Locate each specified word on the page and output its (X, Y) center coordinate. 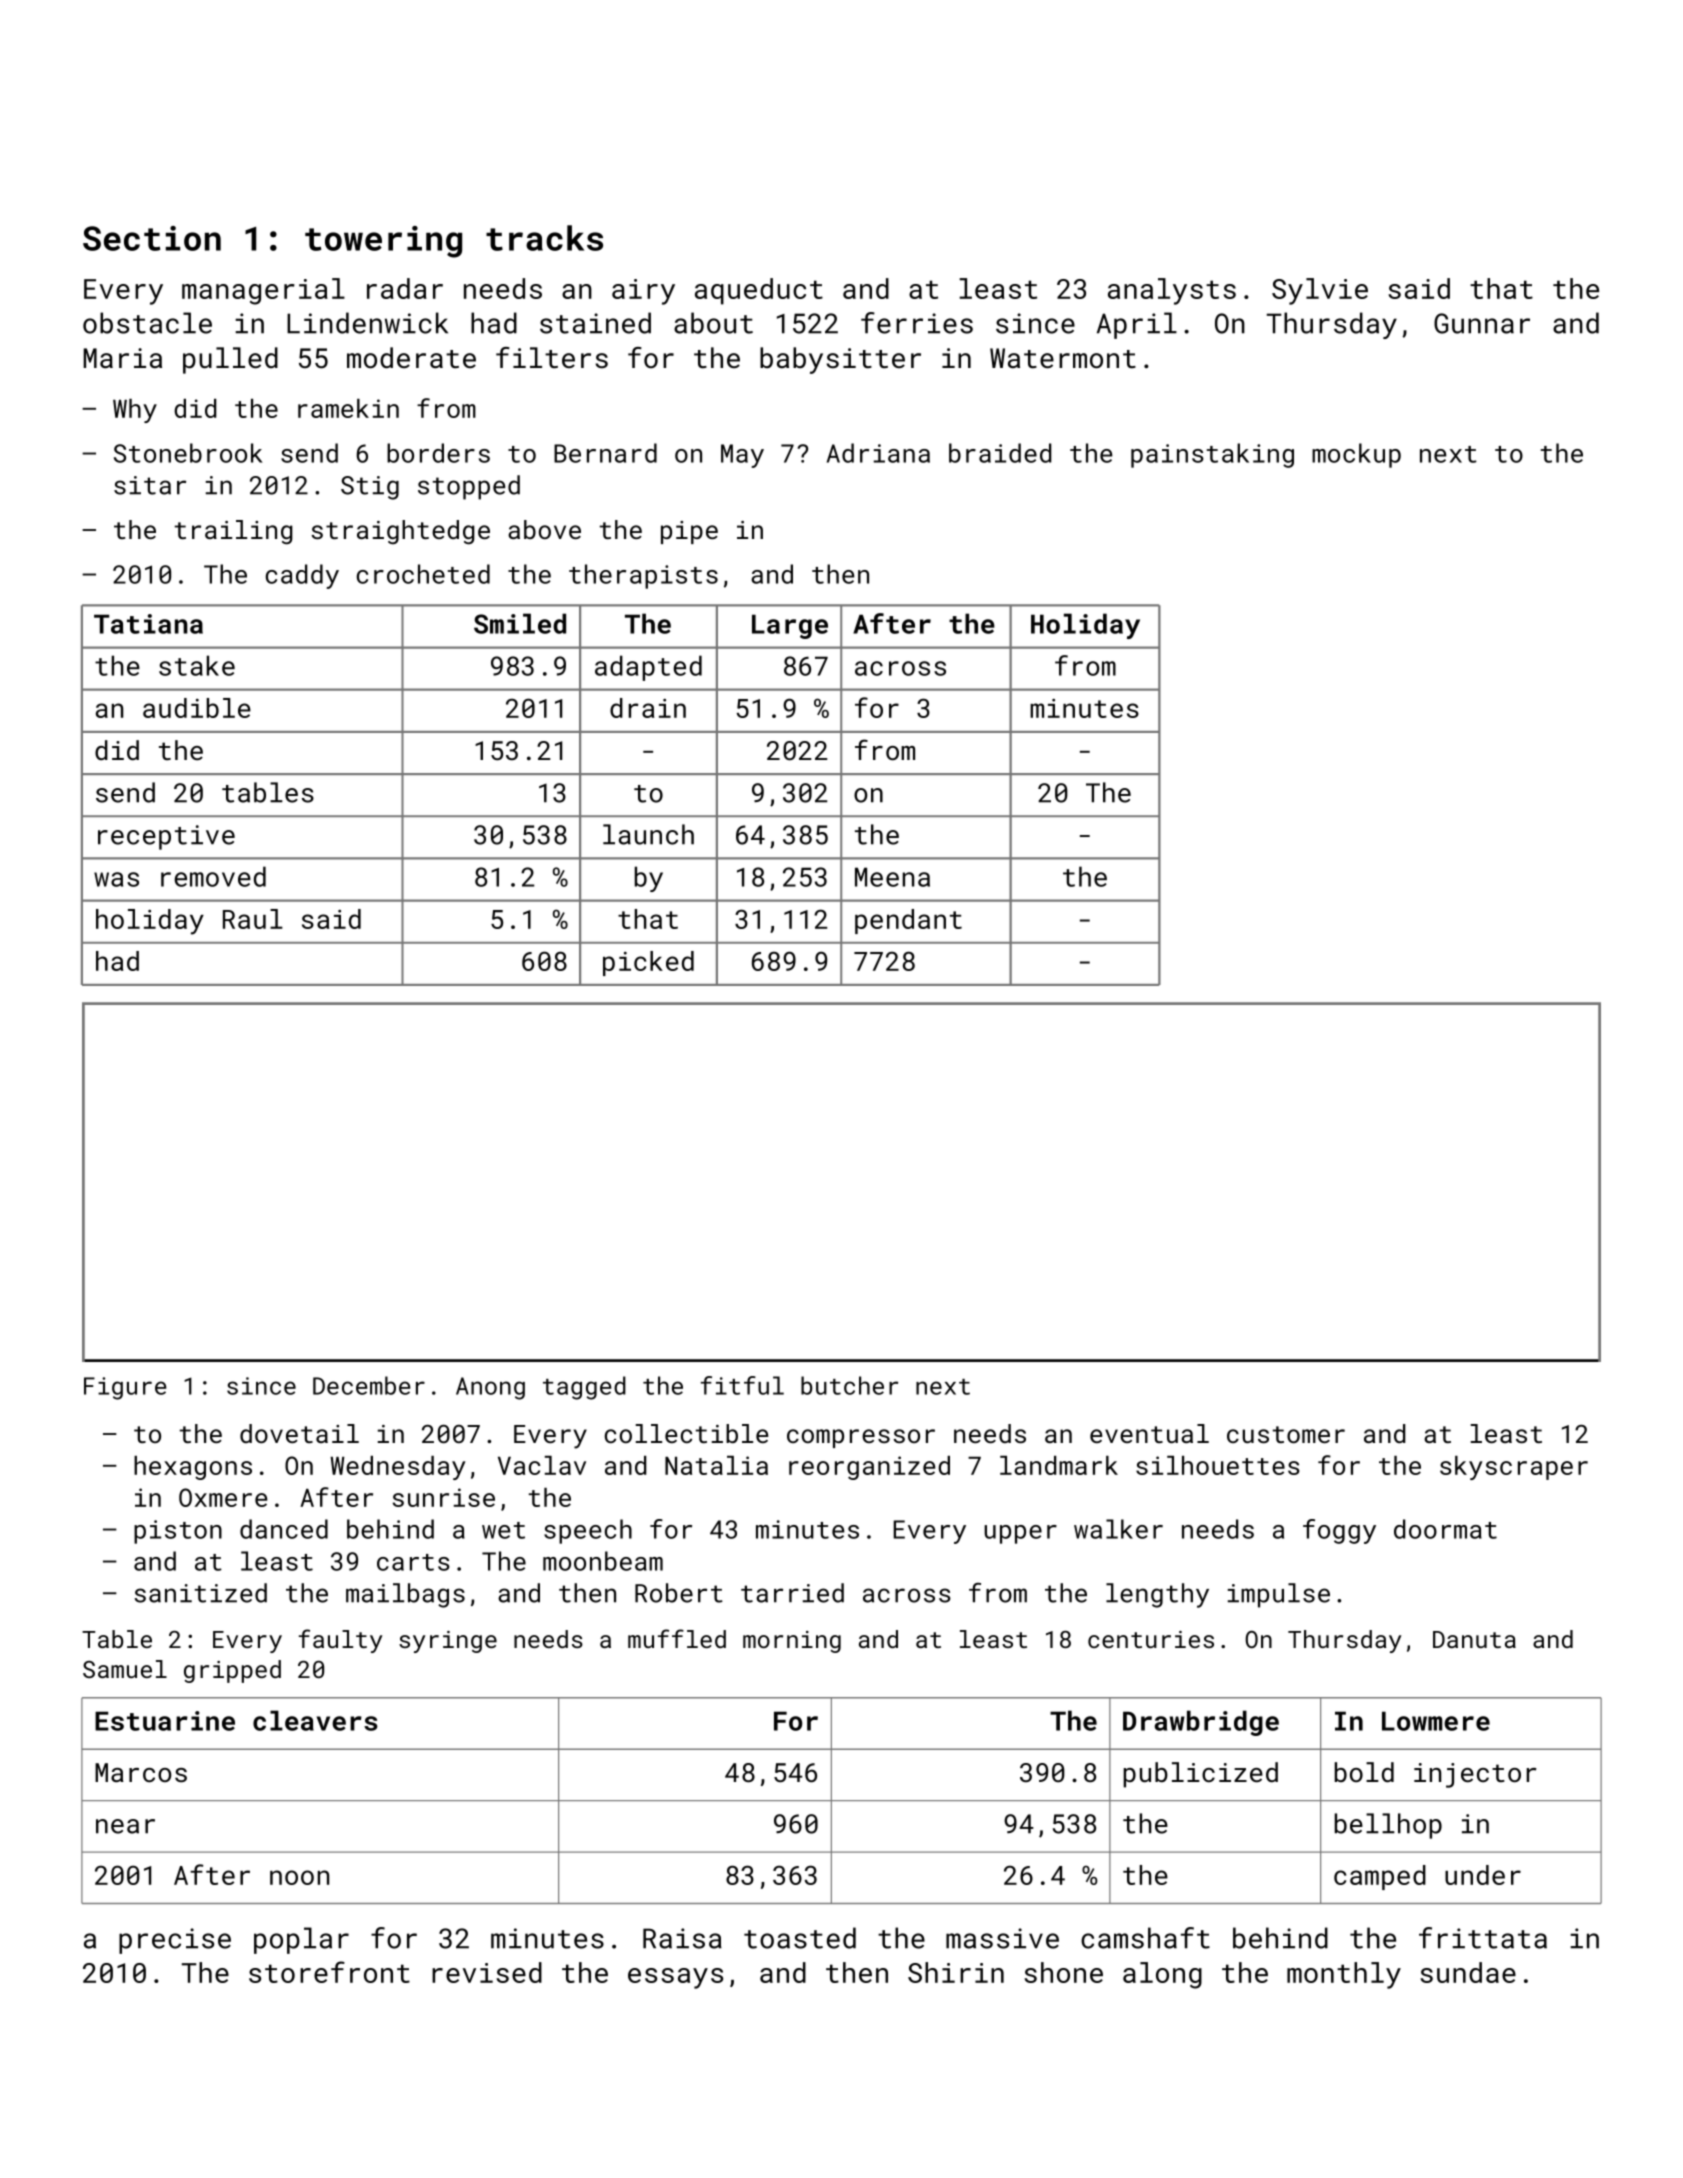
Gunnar (1482, 323)
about (713, 323)
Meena (892, 877)
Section (152, 238)
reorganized (869, 1468)
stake (197, 665)
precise (175, 1941)
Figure (125, 1388)
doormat (1445, 1529)
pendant (908, 921)
